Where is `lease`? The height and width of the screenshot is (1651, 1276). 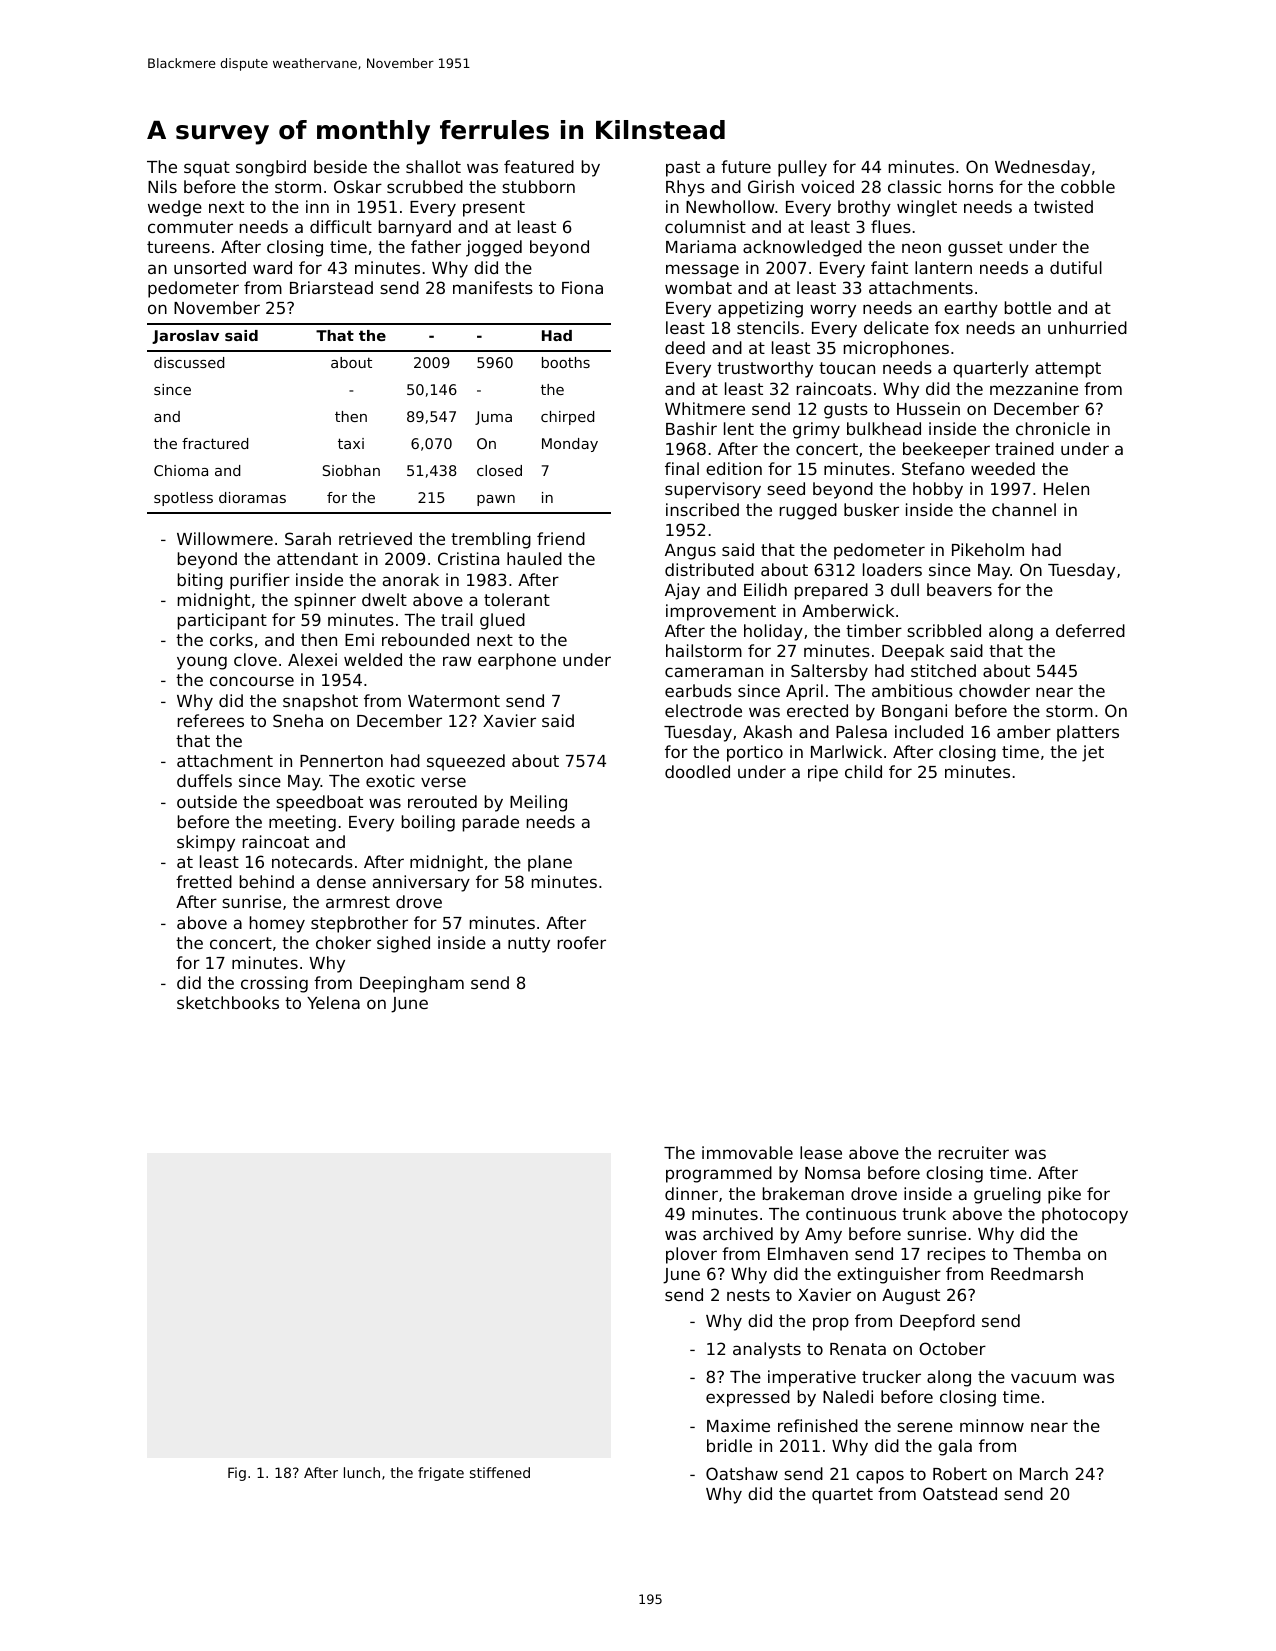
lease is located at coordinates (821, 1152).
